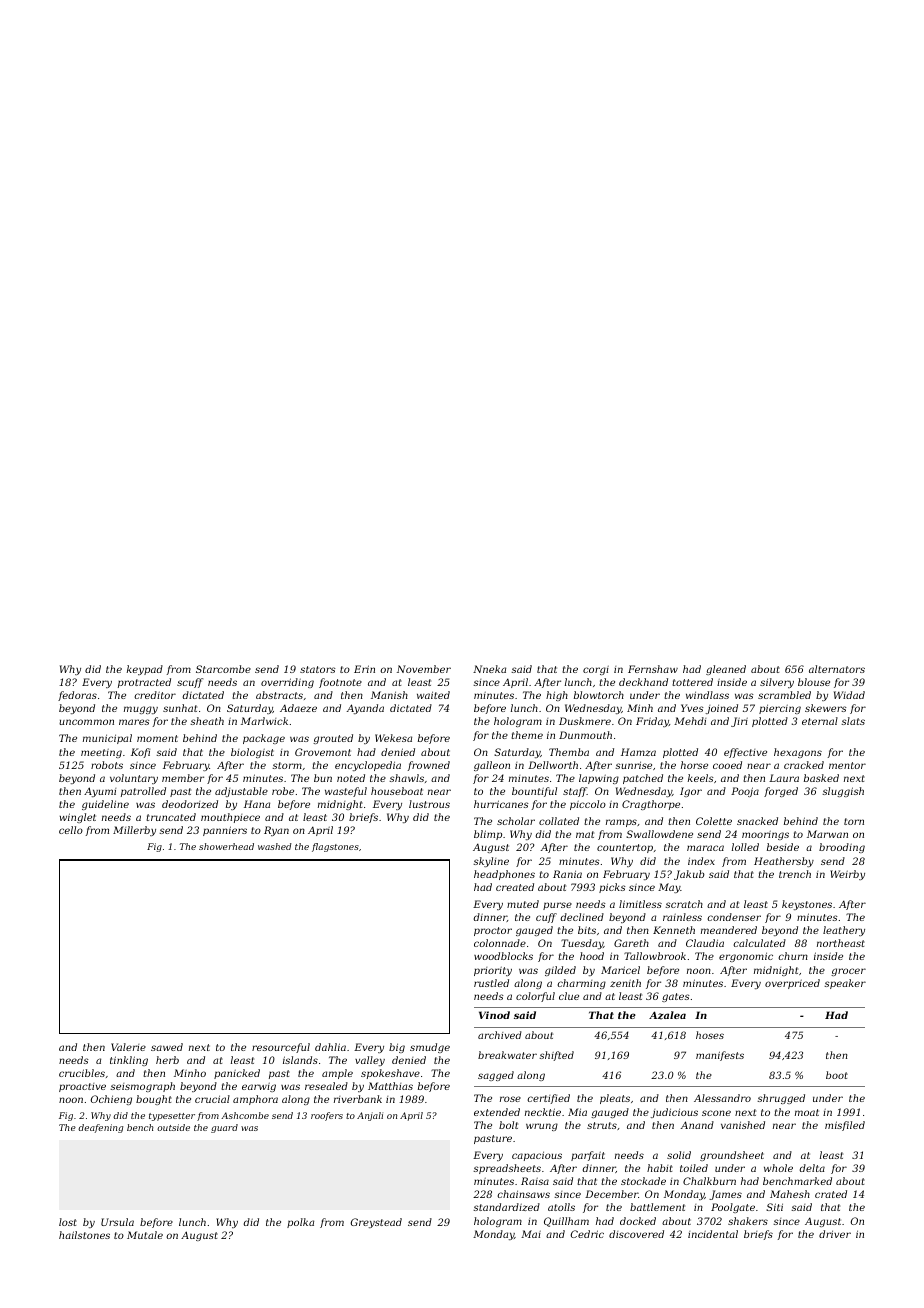 The image size is (924, 1308). Describe the element at coordinates (636, 1234) in the screenshot. I see `discovered` at that location.
